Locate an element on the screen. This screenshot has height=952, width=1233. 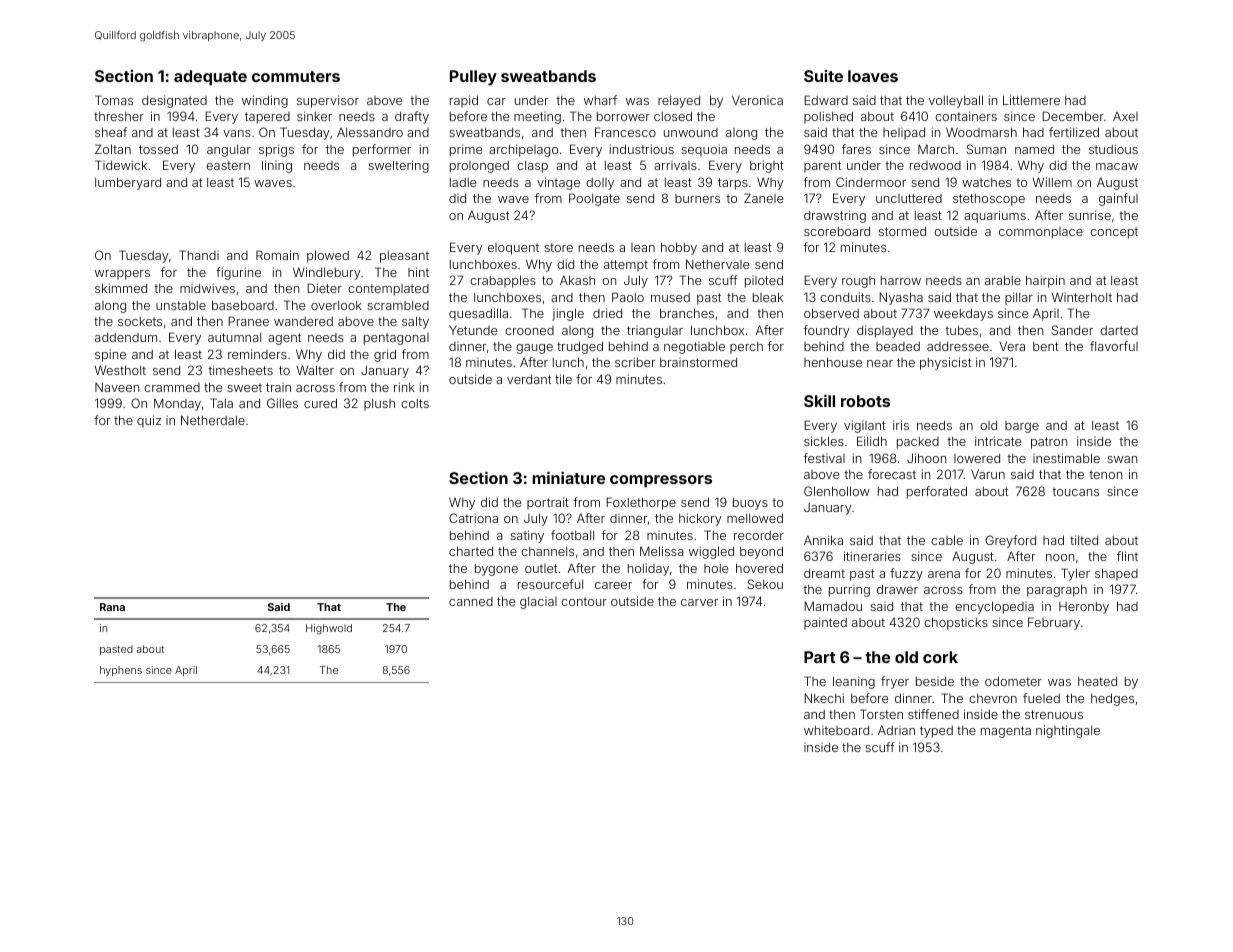
Pulley is located at coordinates (473, 78).
